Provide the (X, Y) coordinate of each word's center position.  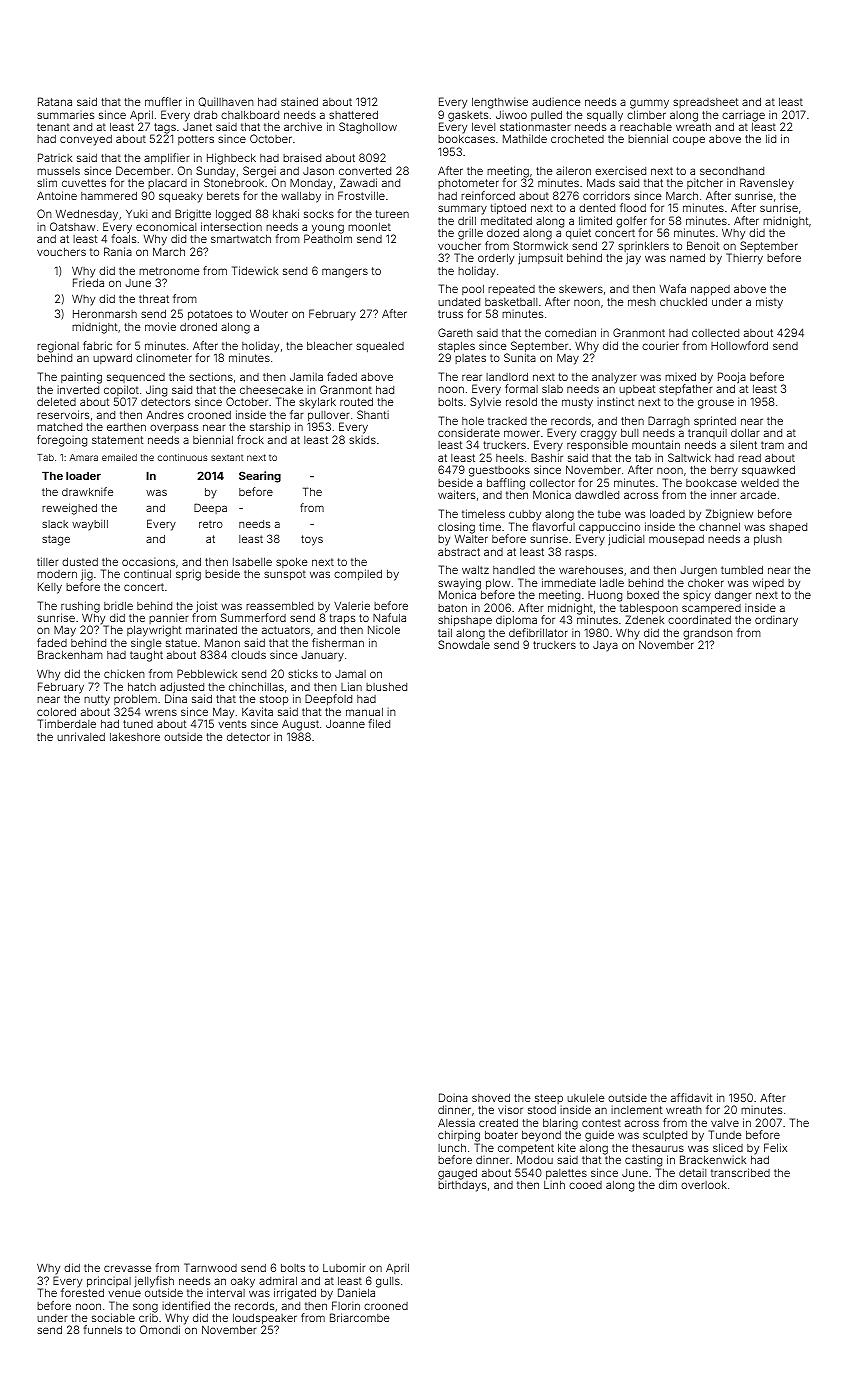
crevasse (128, 1268)
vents (232, 724)
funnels (102, 1329)
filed (379, 723)
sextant (227, 458)
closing (456, 528)
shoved (491, 1097)
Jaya (605, 646)
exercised (620, 170)
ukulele (586, 1097)
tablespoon (649, 609)
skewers (581, 289)
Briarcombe (360, 1317)
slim (47, 182)
